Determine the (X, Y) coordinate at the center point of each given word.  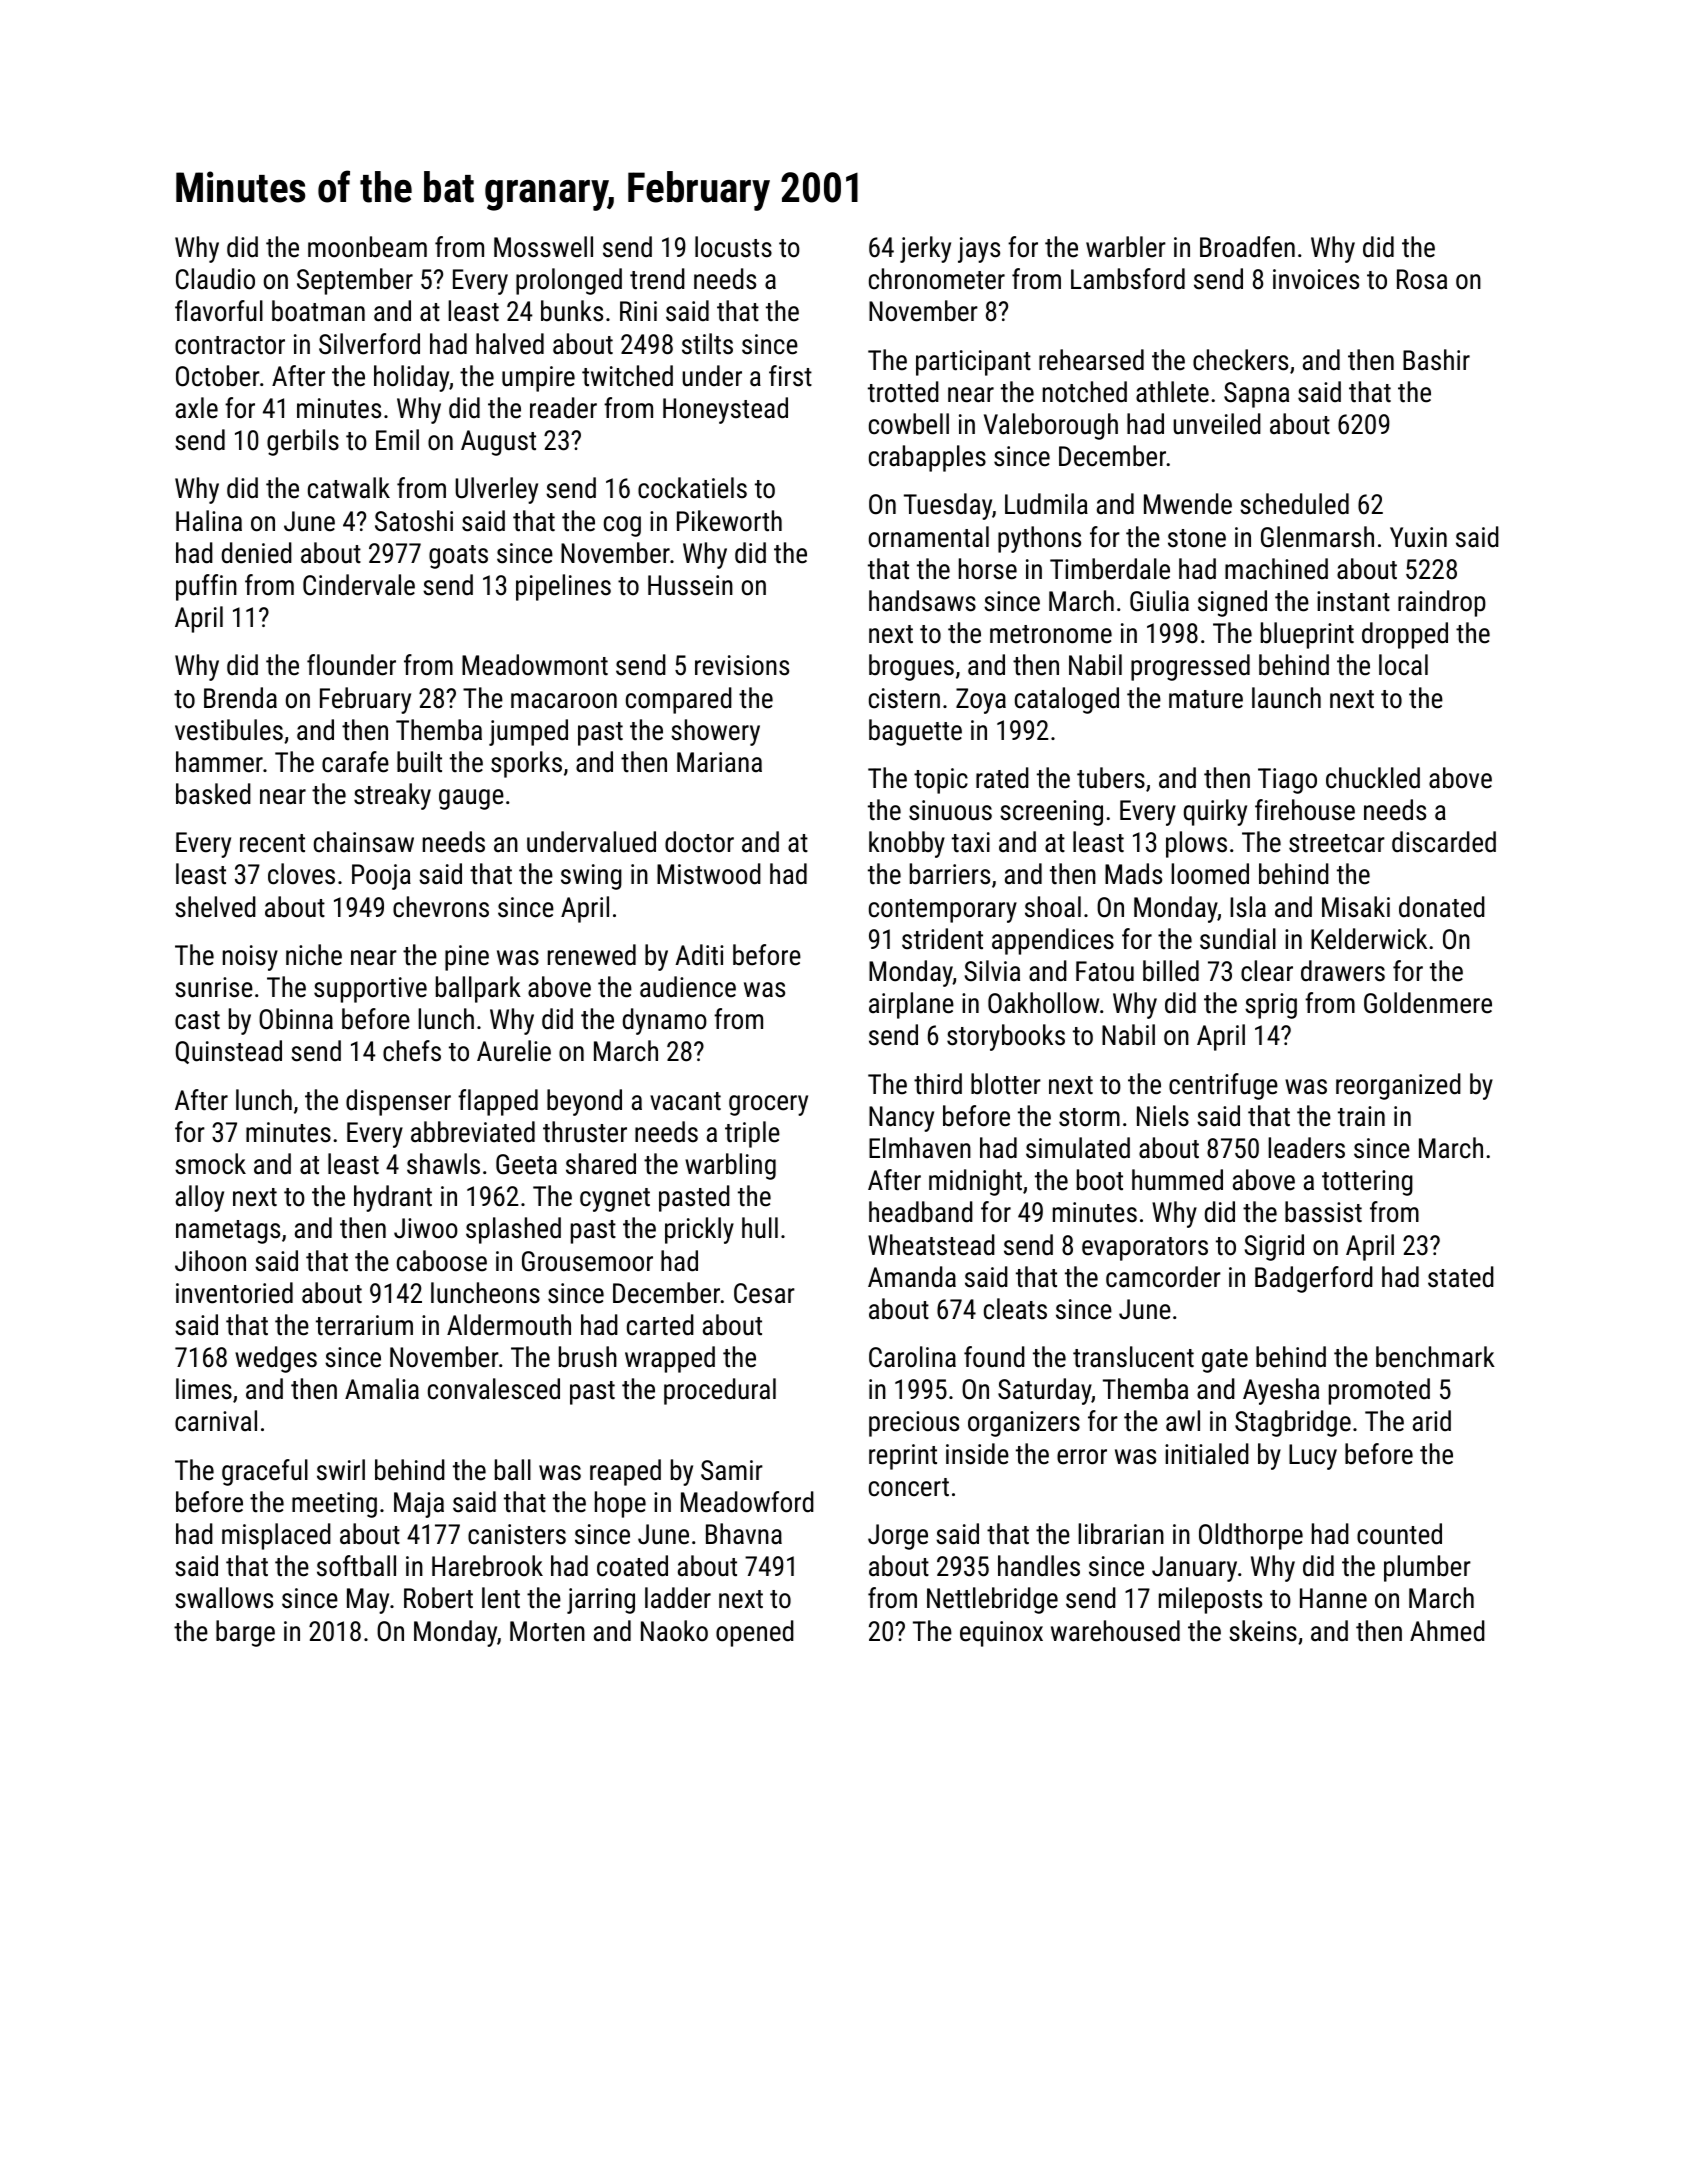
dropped (1405, 635)
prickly (699, 1230)
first (790, 376)
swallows (224, 1598)
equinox (1001, 1634)
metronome (1051, 634)
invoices (1316, 279)
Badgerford (1314, 1279)
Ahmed (1447, 1631)
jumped (528, 732)
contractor (230, 345)
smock (210, 1164)
